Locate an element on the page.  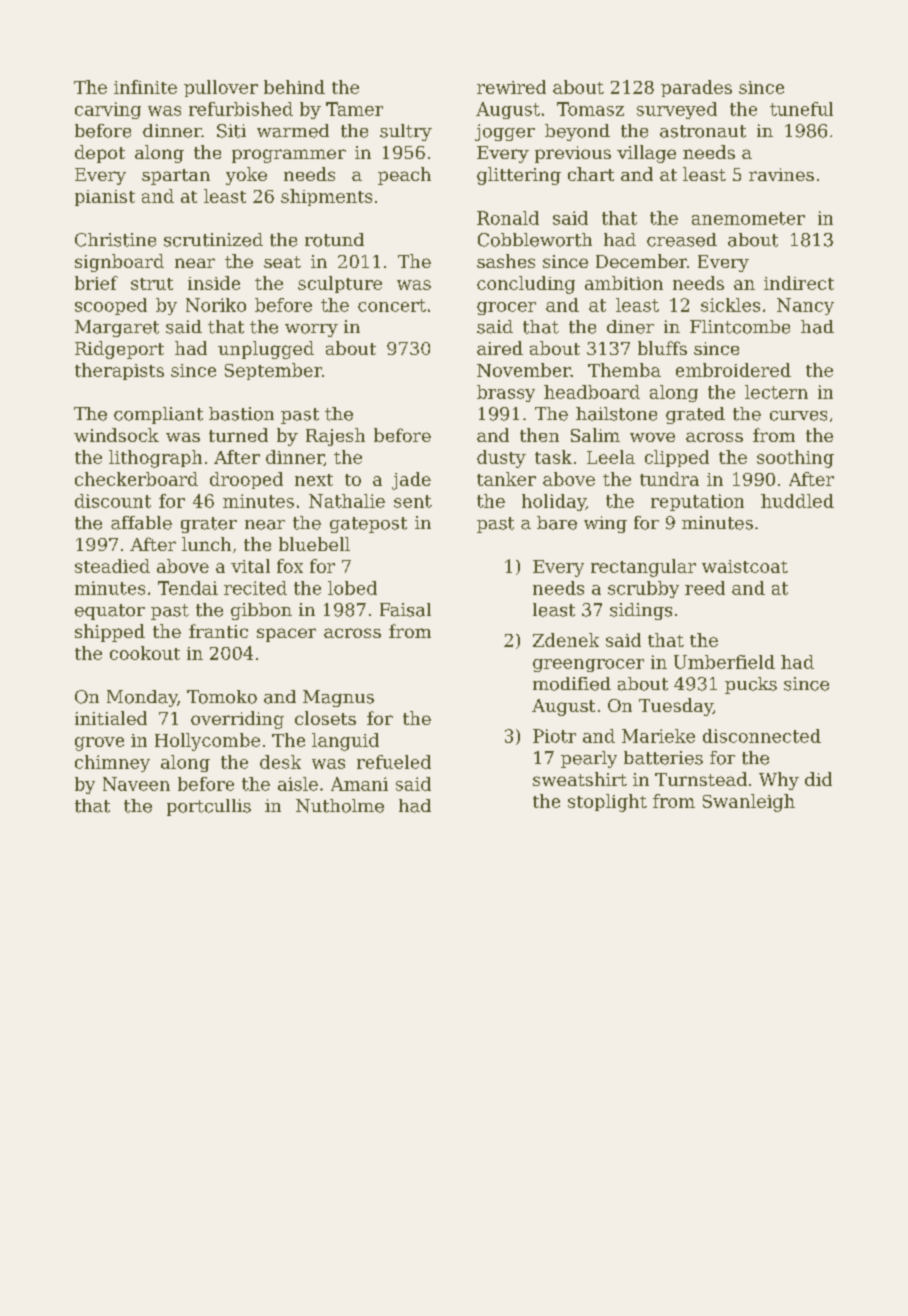
waistcoat is located at coordinates (745, 566).
